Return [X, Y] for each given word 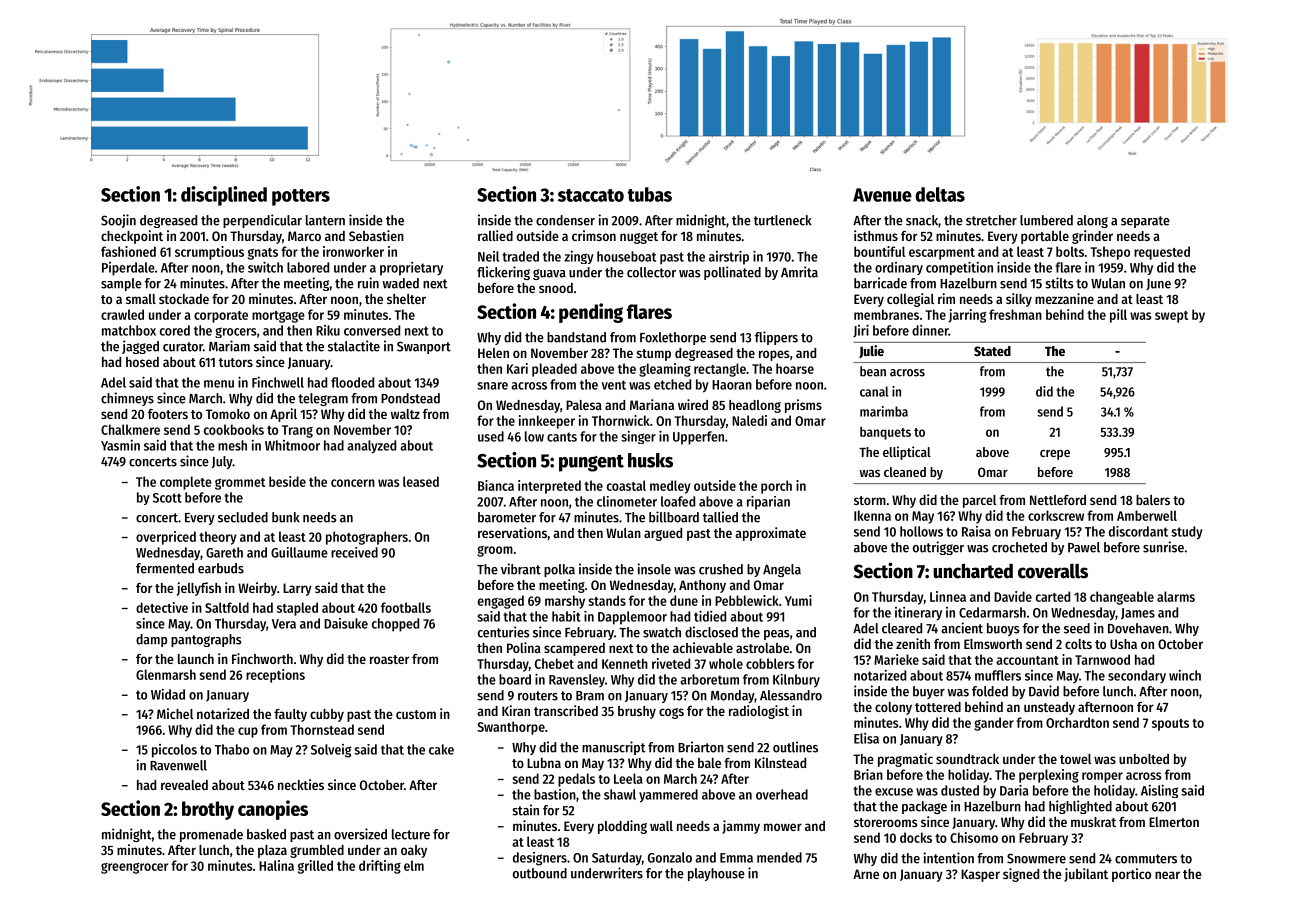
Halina [276, 865]
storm [870, 500]
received [354, 552]
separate [1145, 222]
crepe [1055, 455]
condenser [565, 220]
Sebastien [376, 235]
